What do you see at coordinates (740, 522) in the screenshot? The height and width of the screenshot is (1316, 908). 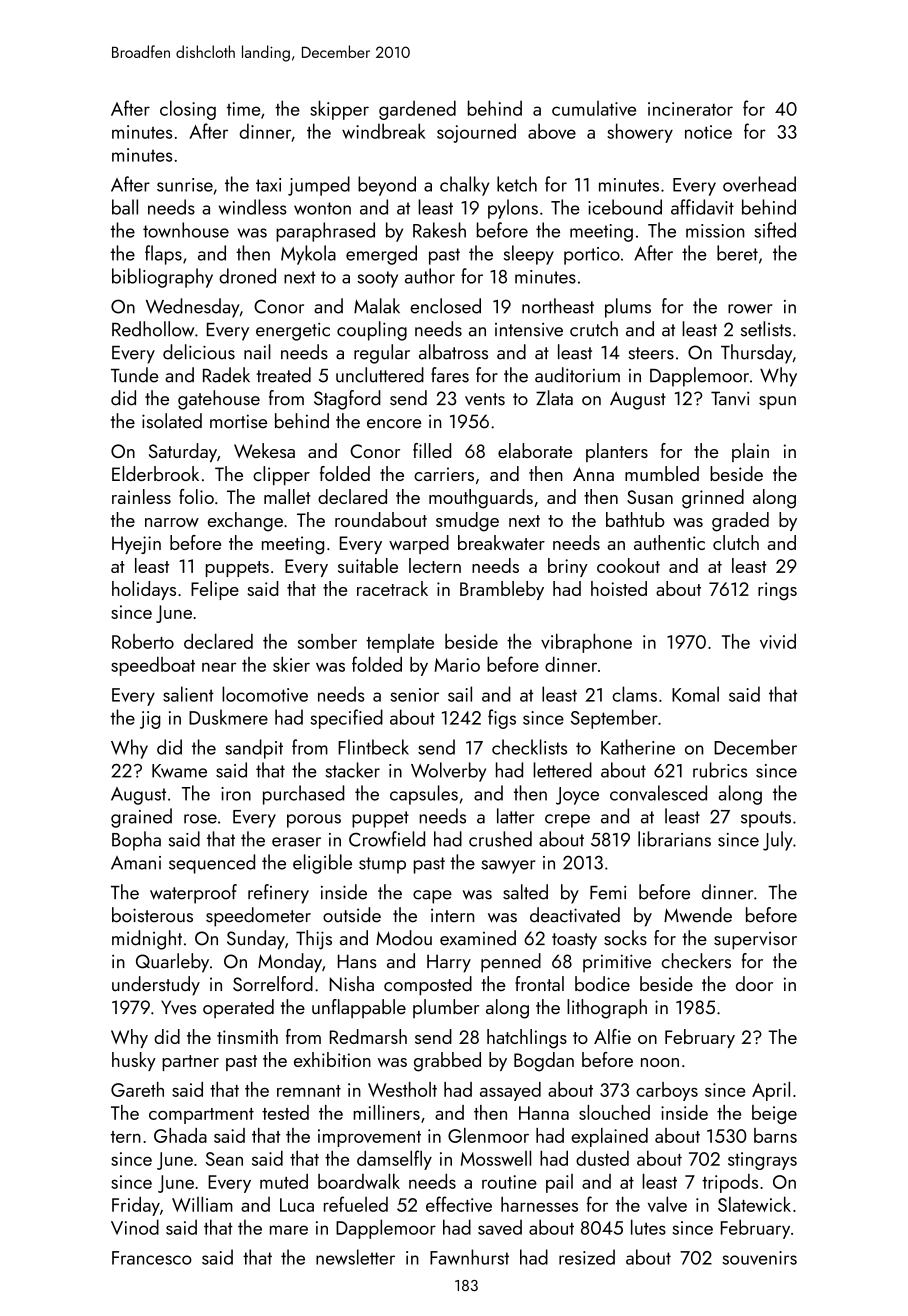 I see `graded` at bounding box center [740, 522].
